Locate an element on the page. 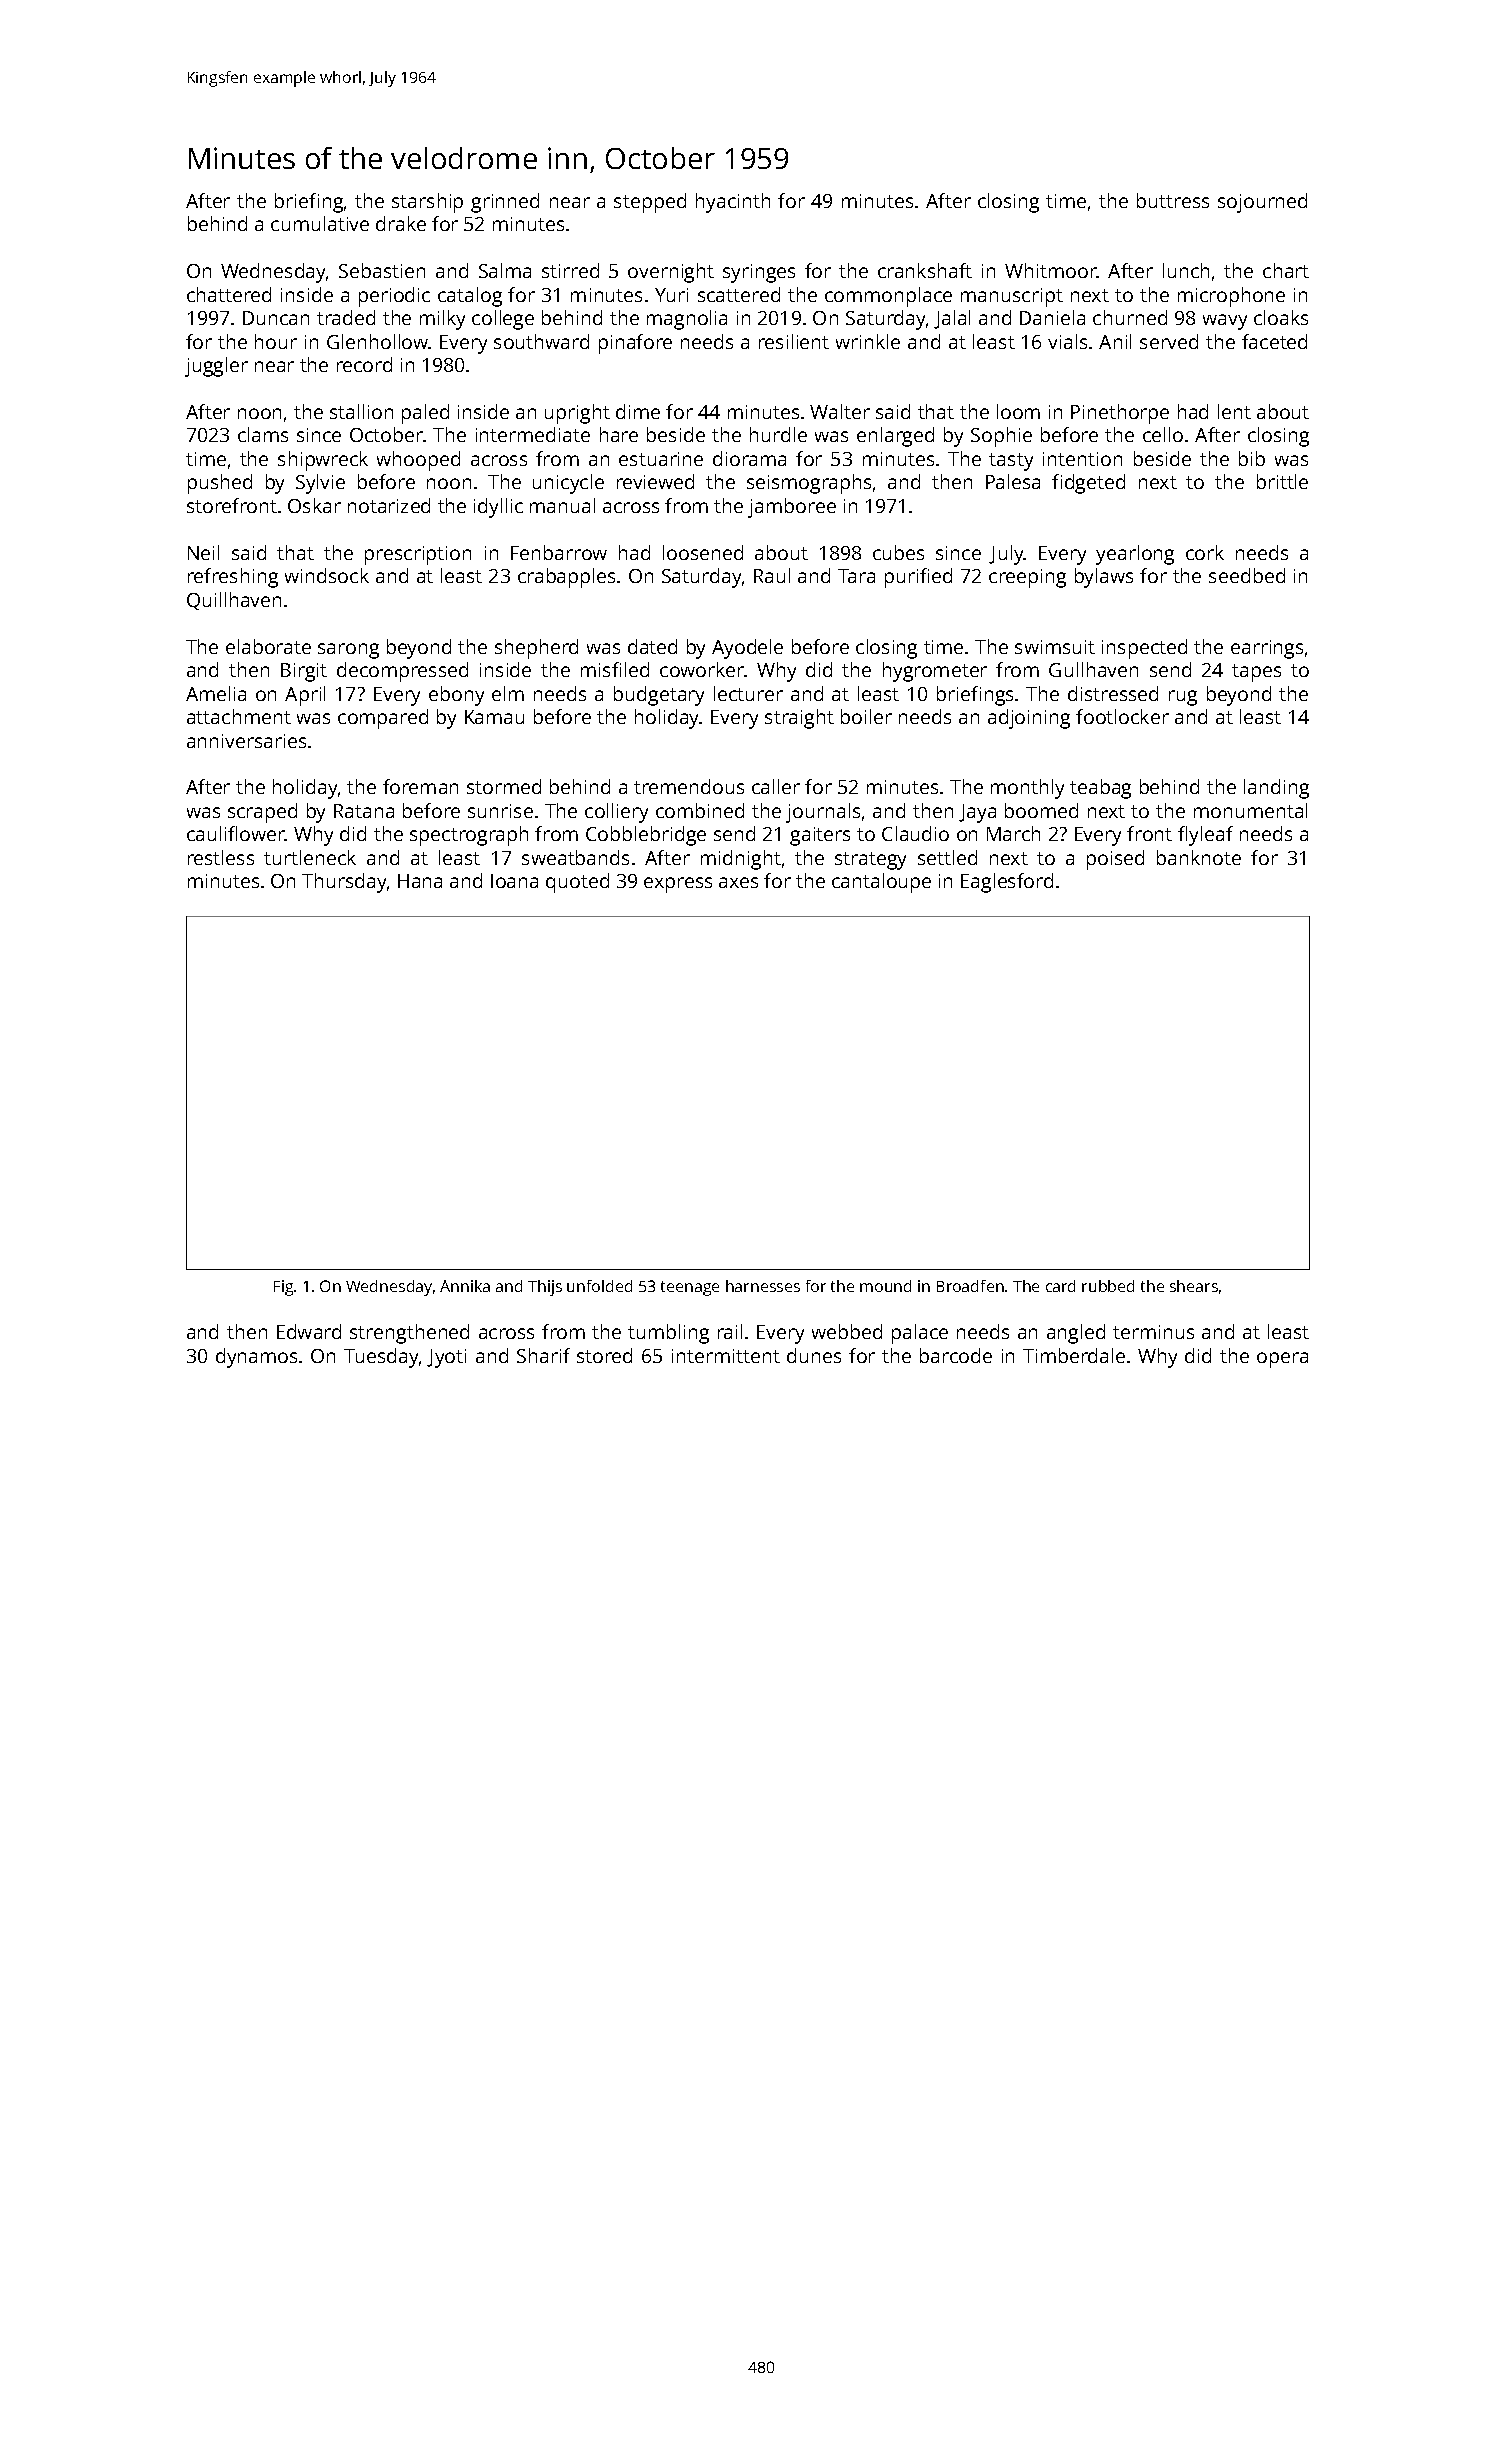 This document has height=2464, width=1496. faceted is located at coordinates (1274, 341).
